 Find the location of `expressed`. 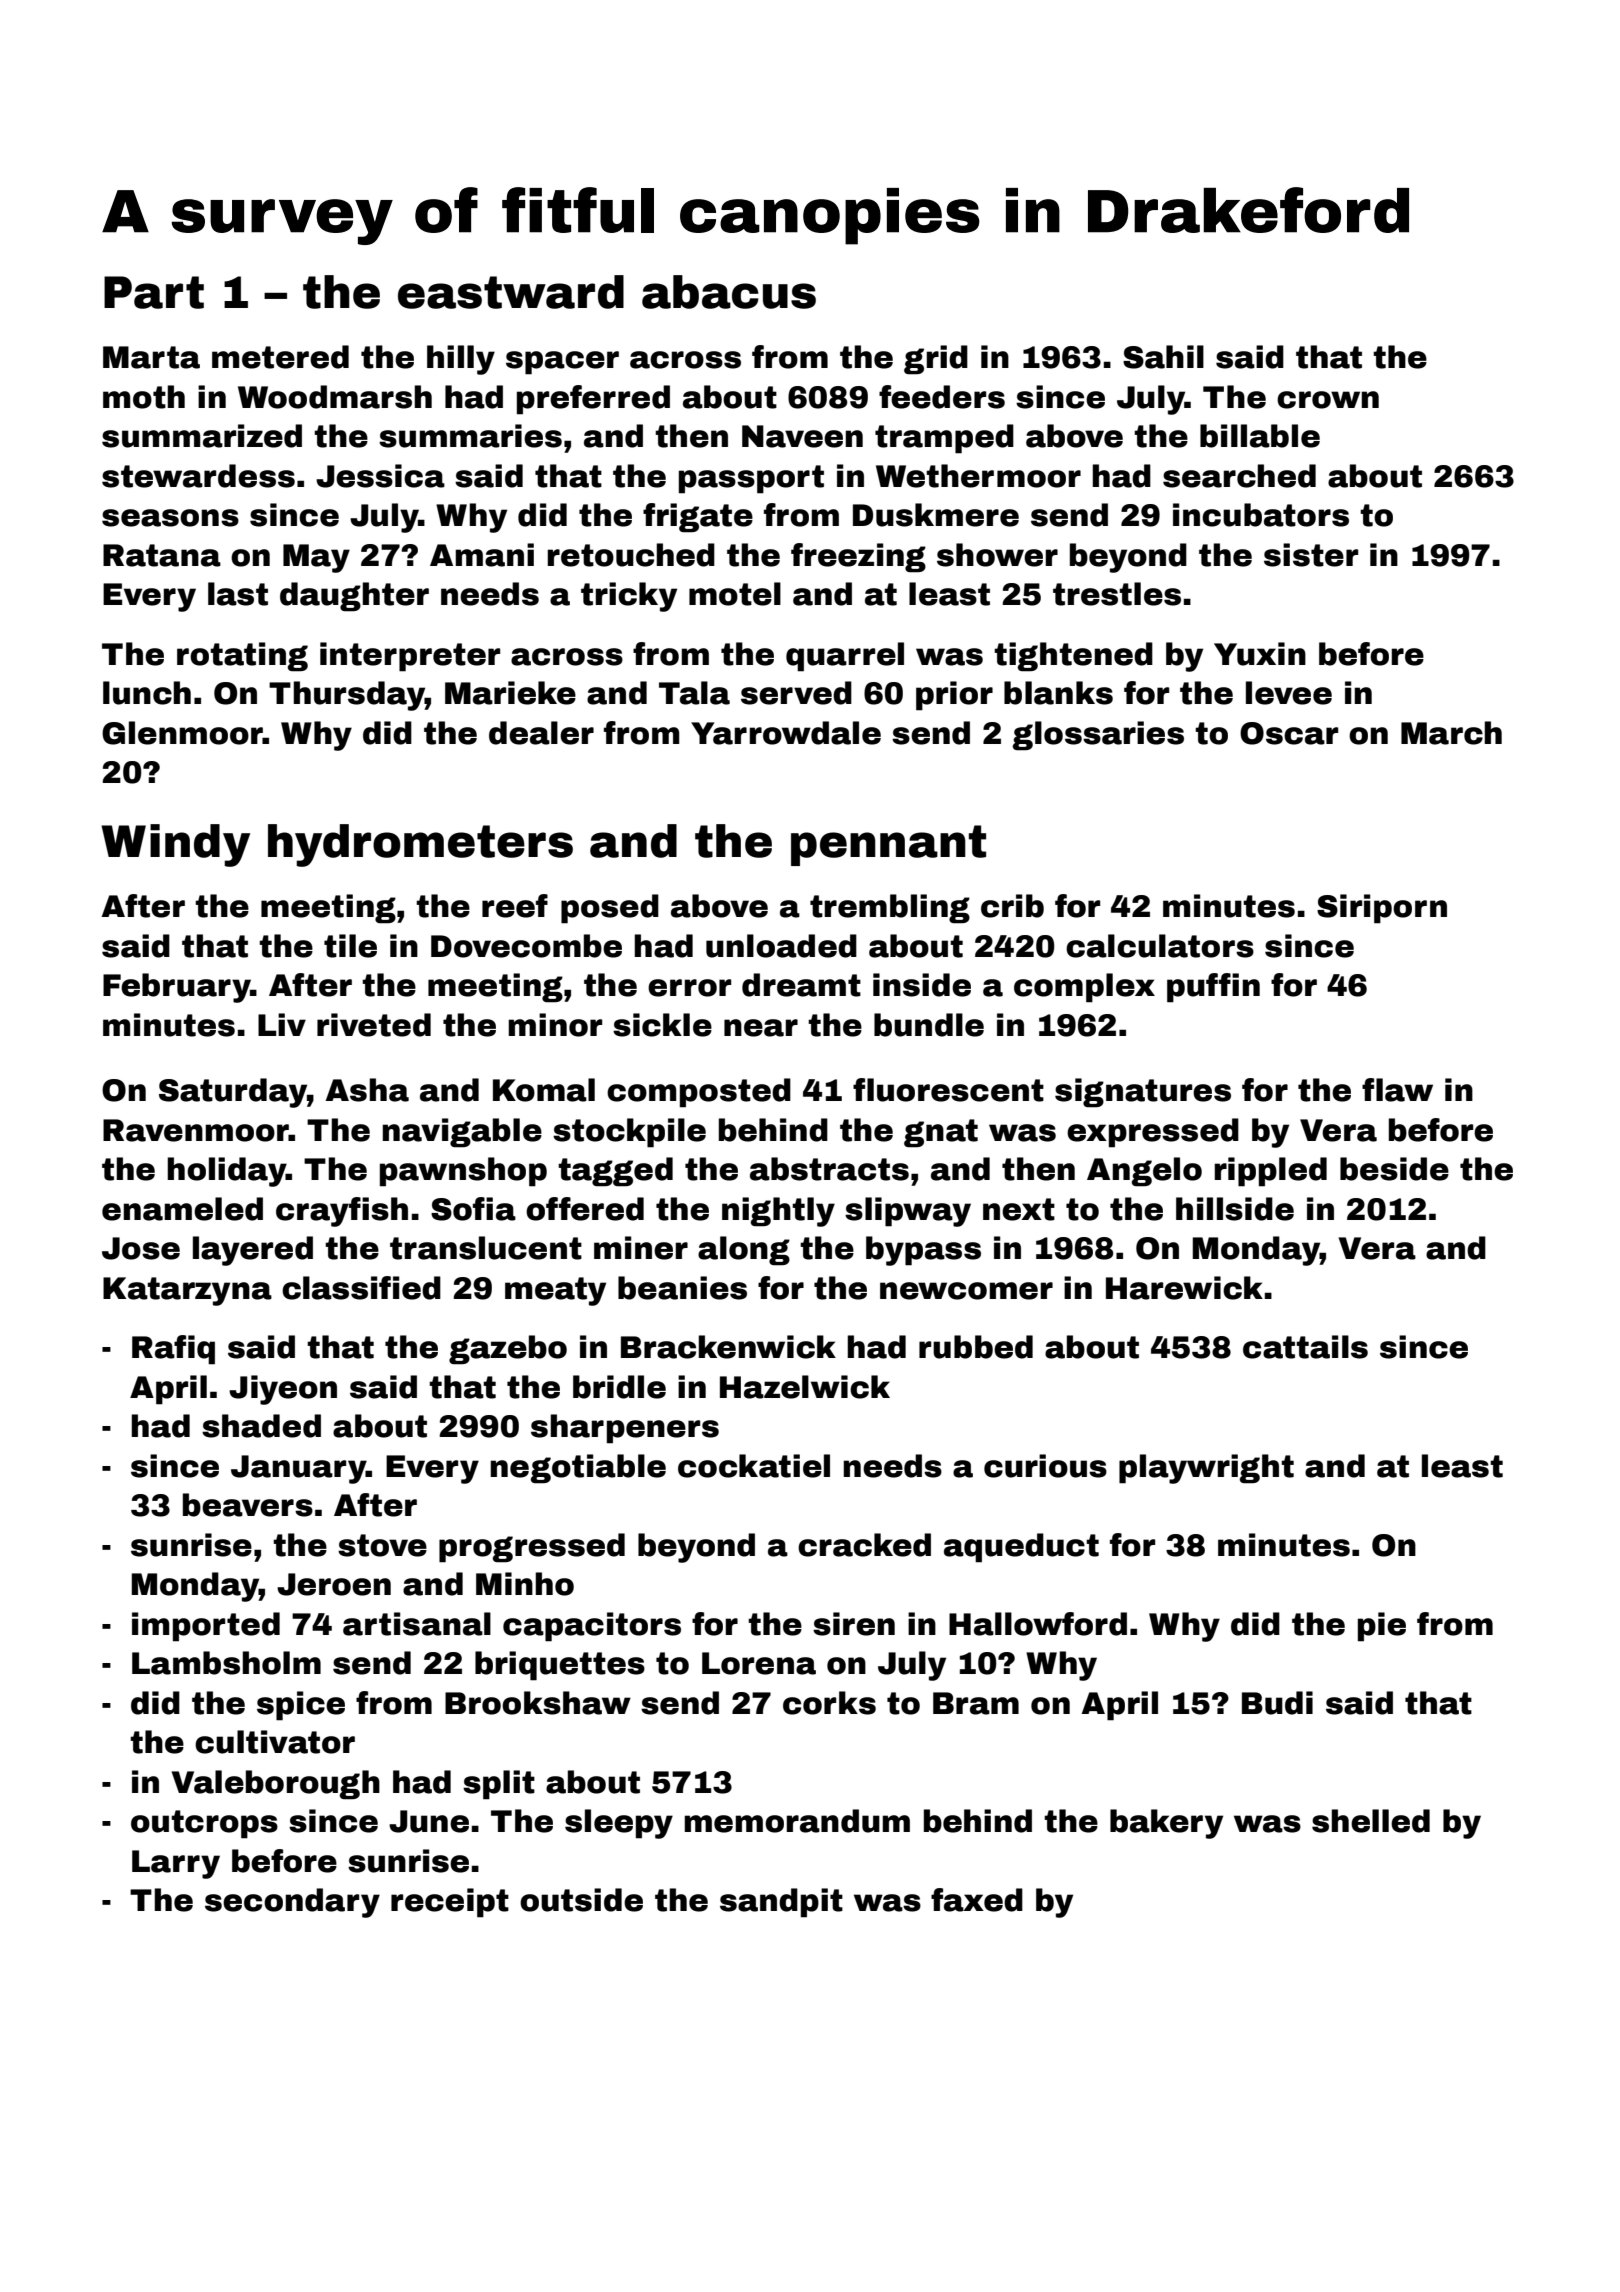

expressed is located at coordinates (1153, 1133).
